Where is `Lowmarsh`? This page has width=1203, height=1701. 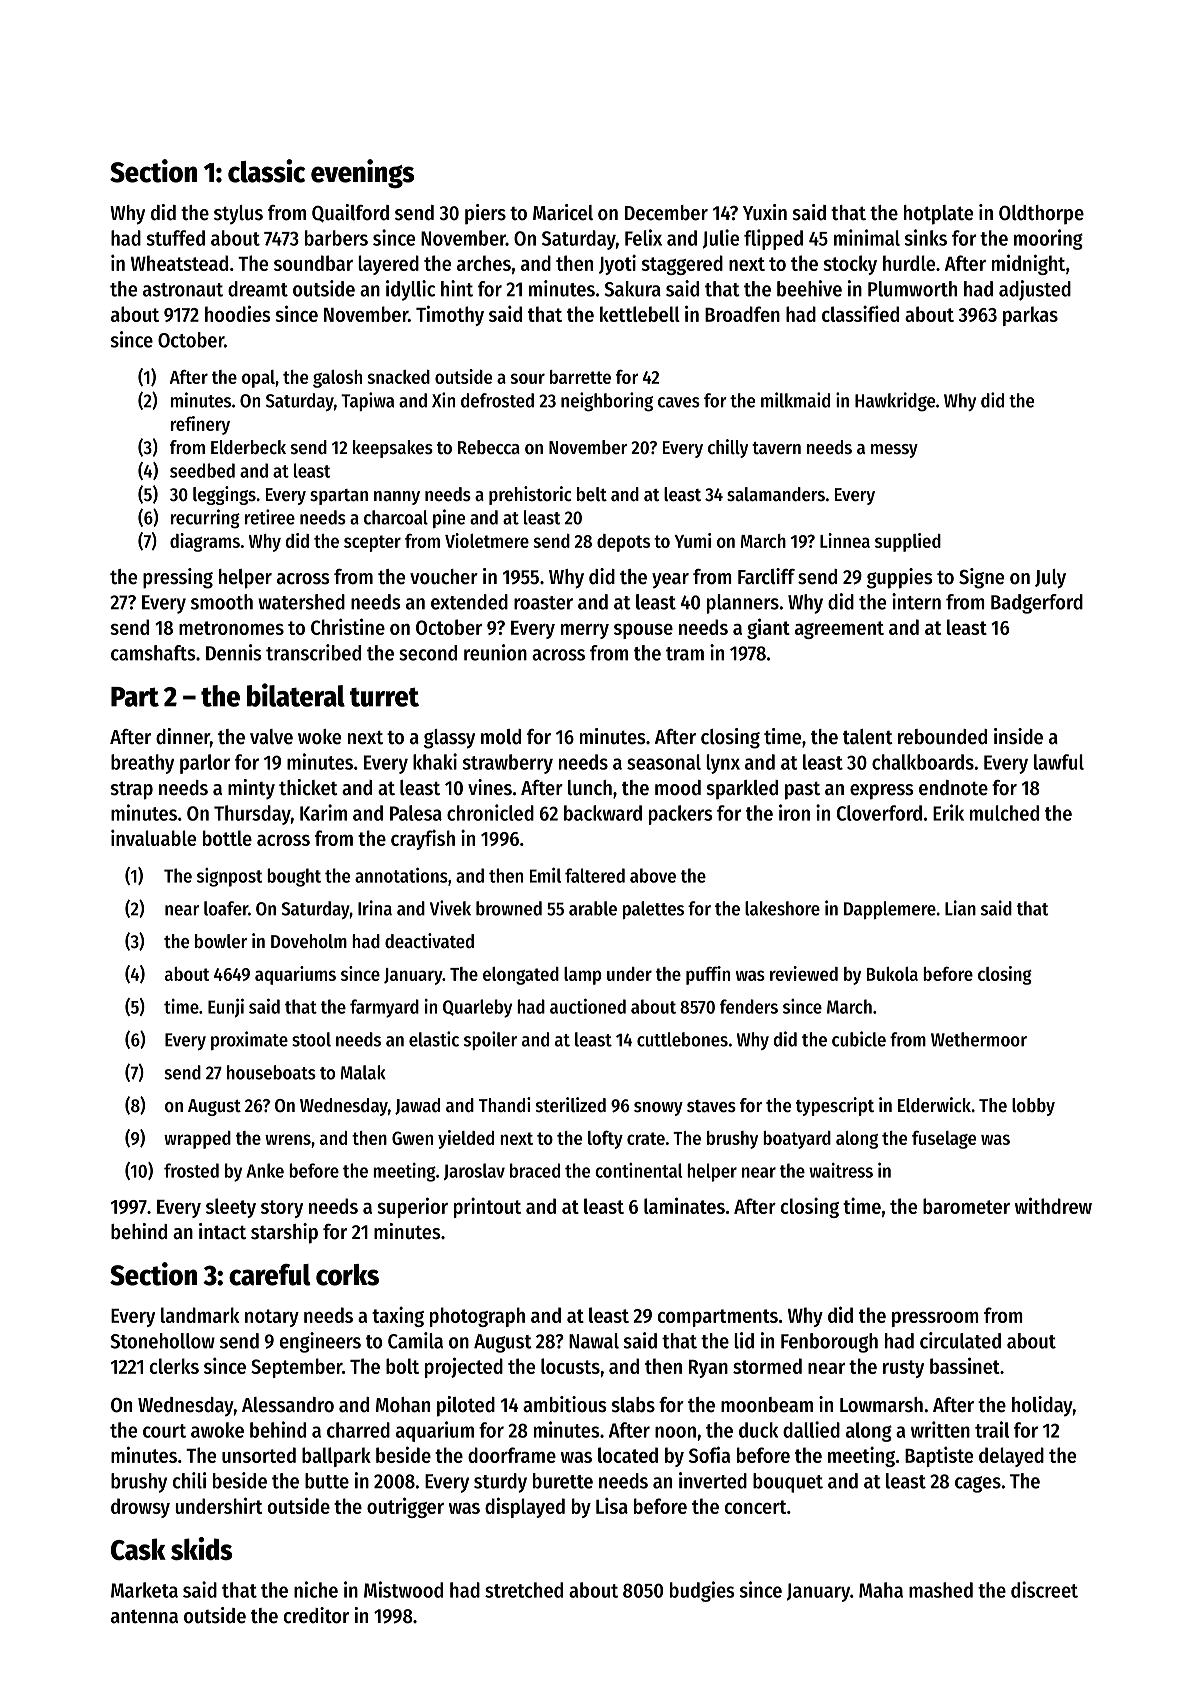 Lowmarsh is located at coordinates (881, 1405).
